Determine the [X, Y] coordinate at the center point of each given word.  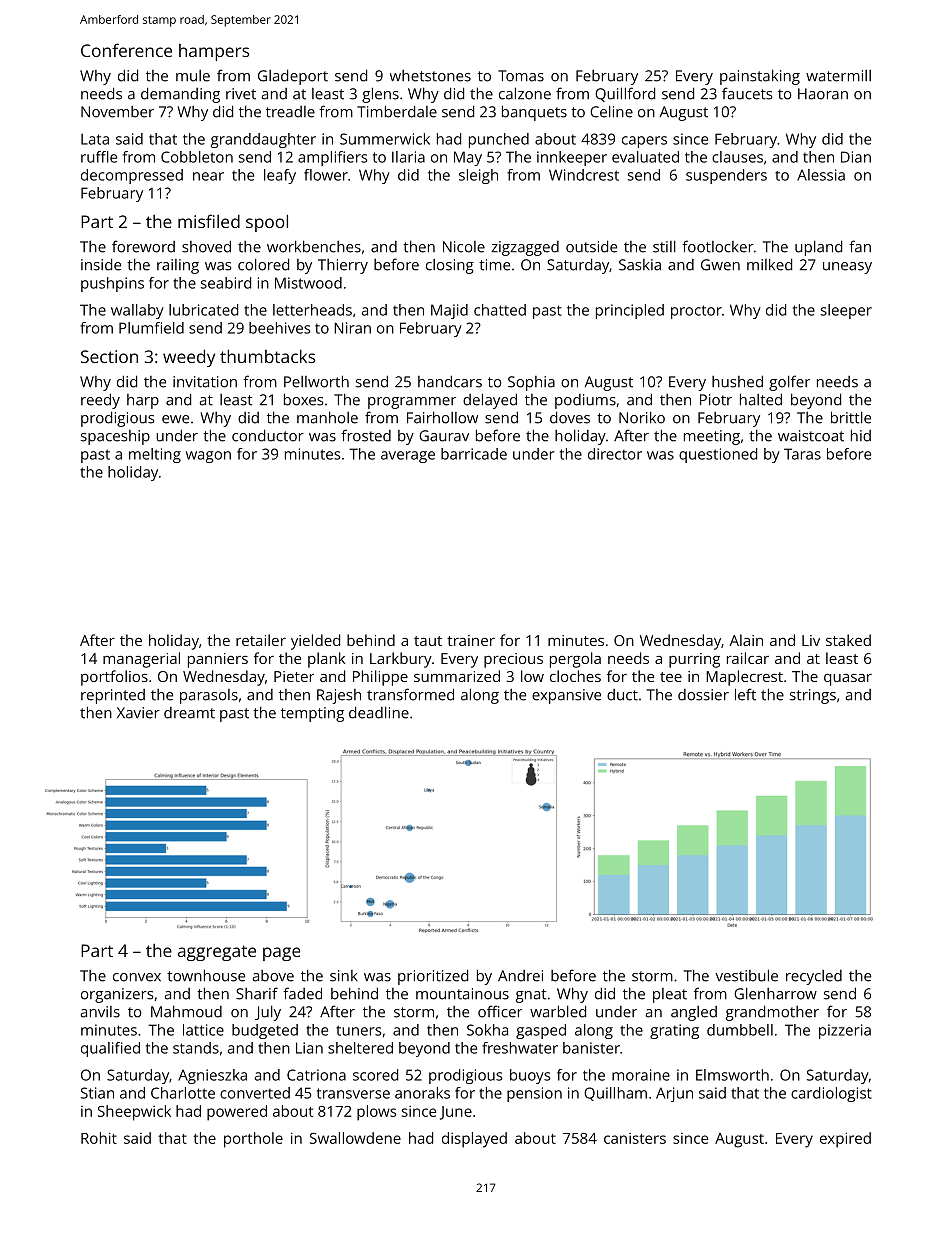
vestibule [746, 975]
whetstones [430, 76]
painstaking [760, 77]
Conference [126, 50]
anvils [100, 1012]
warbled [558, 1011]
